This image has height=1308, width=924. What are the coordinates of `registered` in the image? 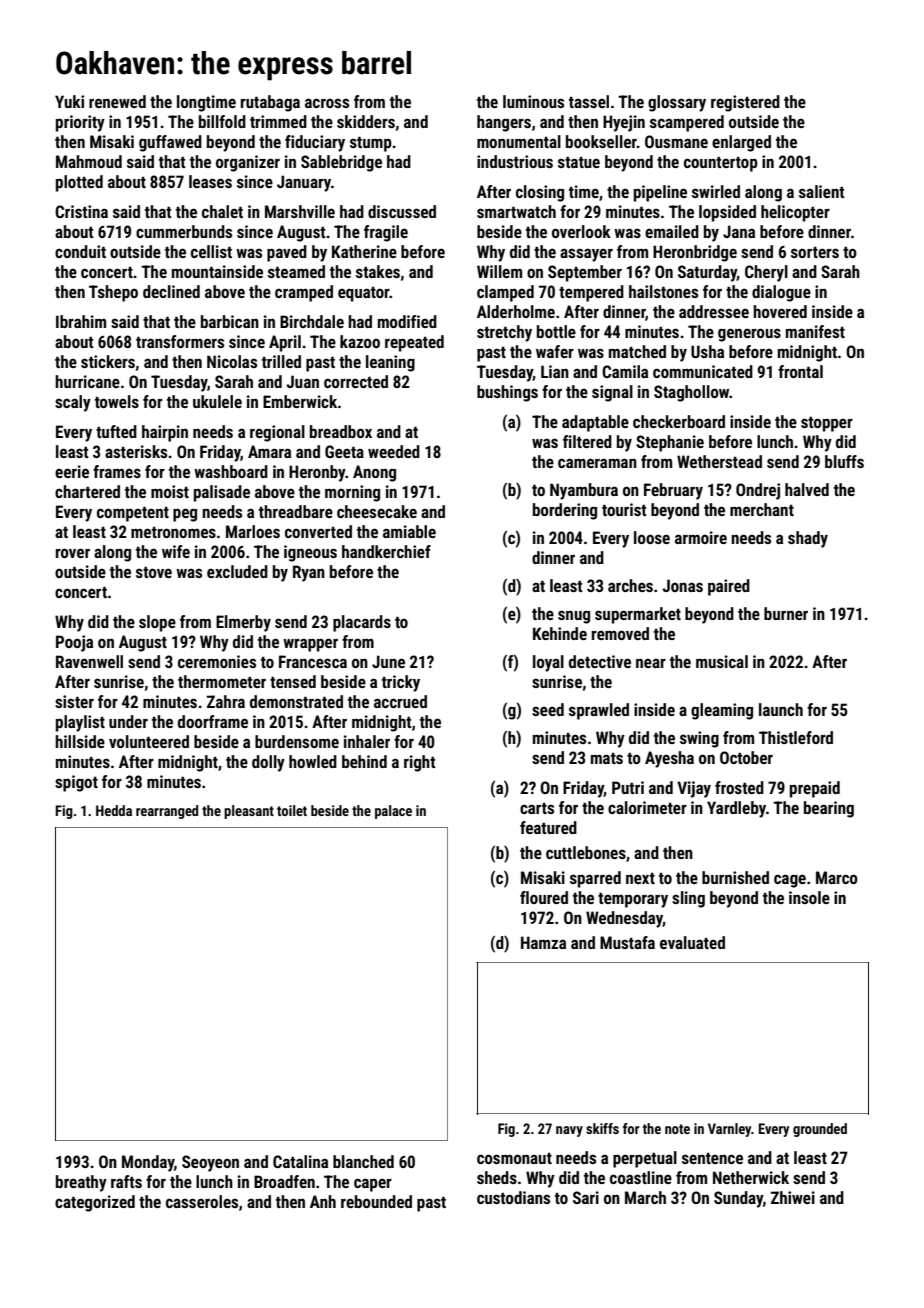 It's located at (745, 103).
